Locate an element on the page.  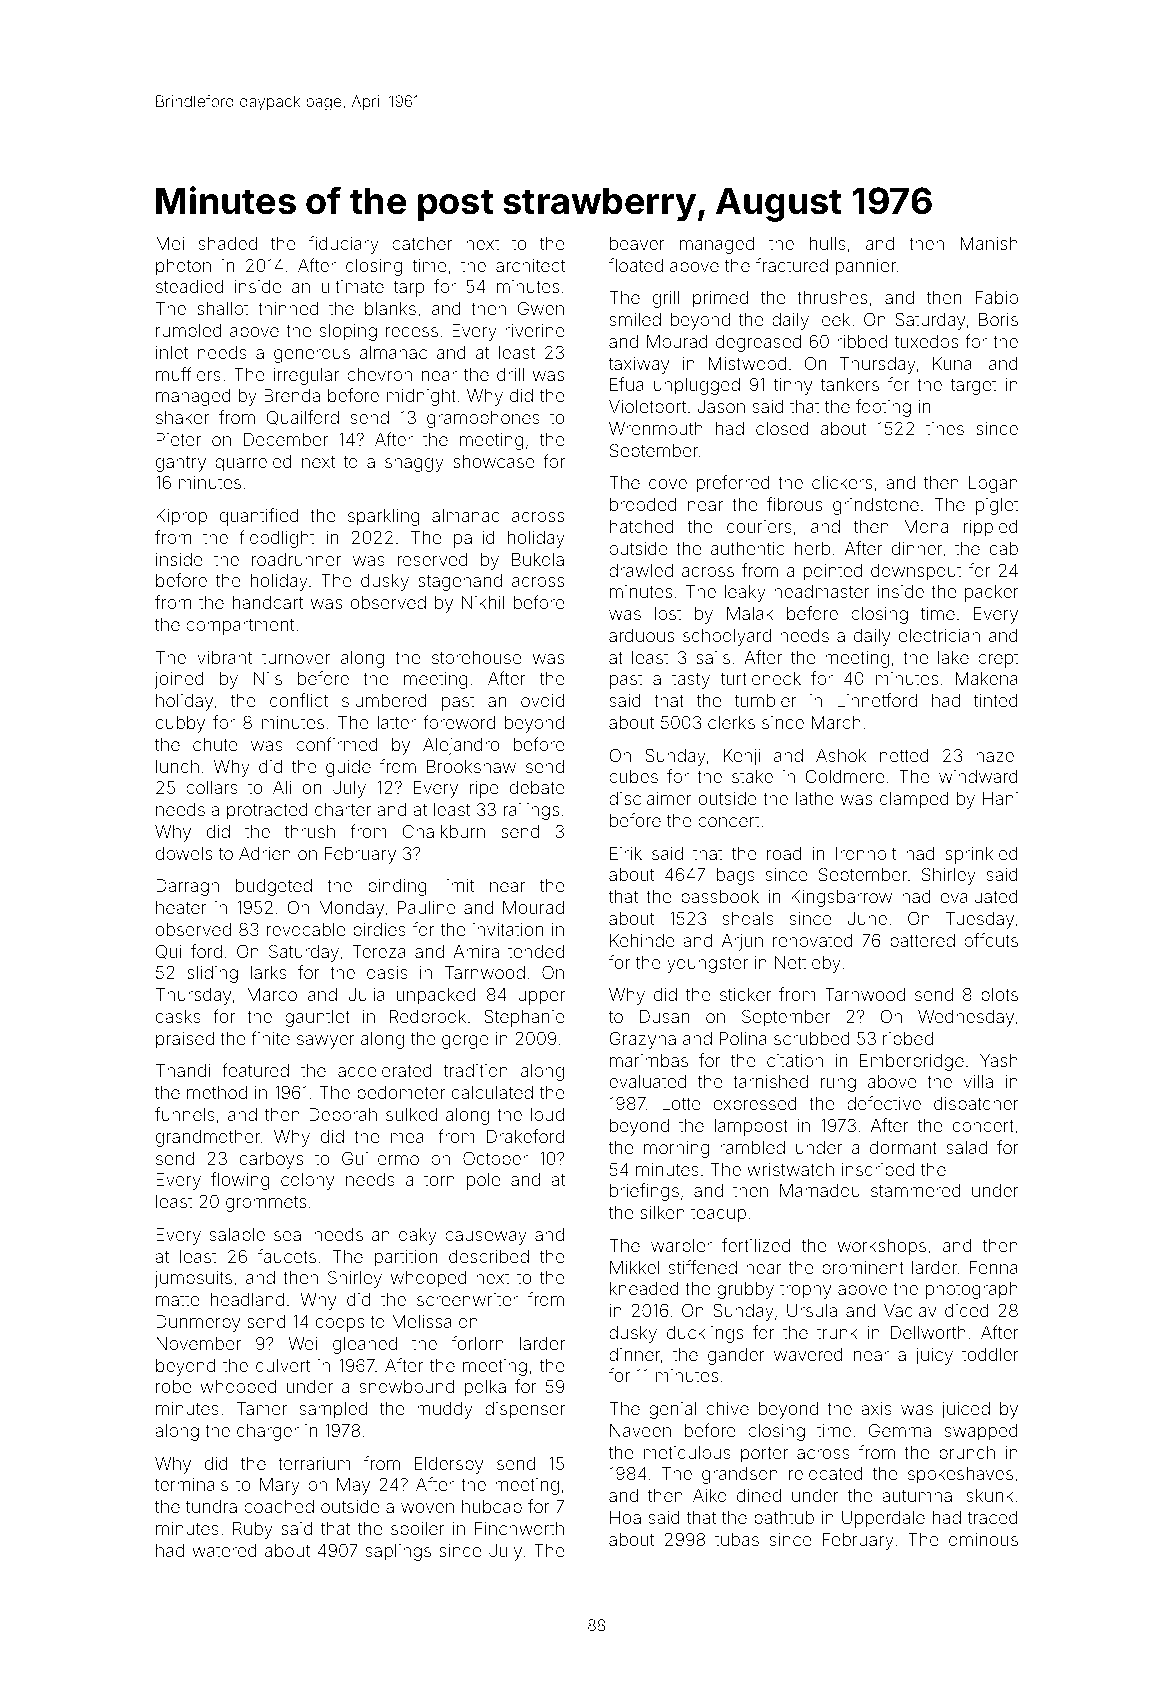
beaver is located at coordinates (637, 243).
